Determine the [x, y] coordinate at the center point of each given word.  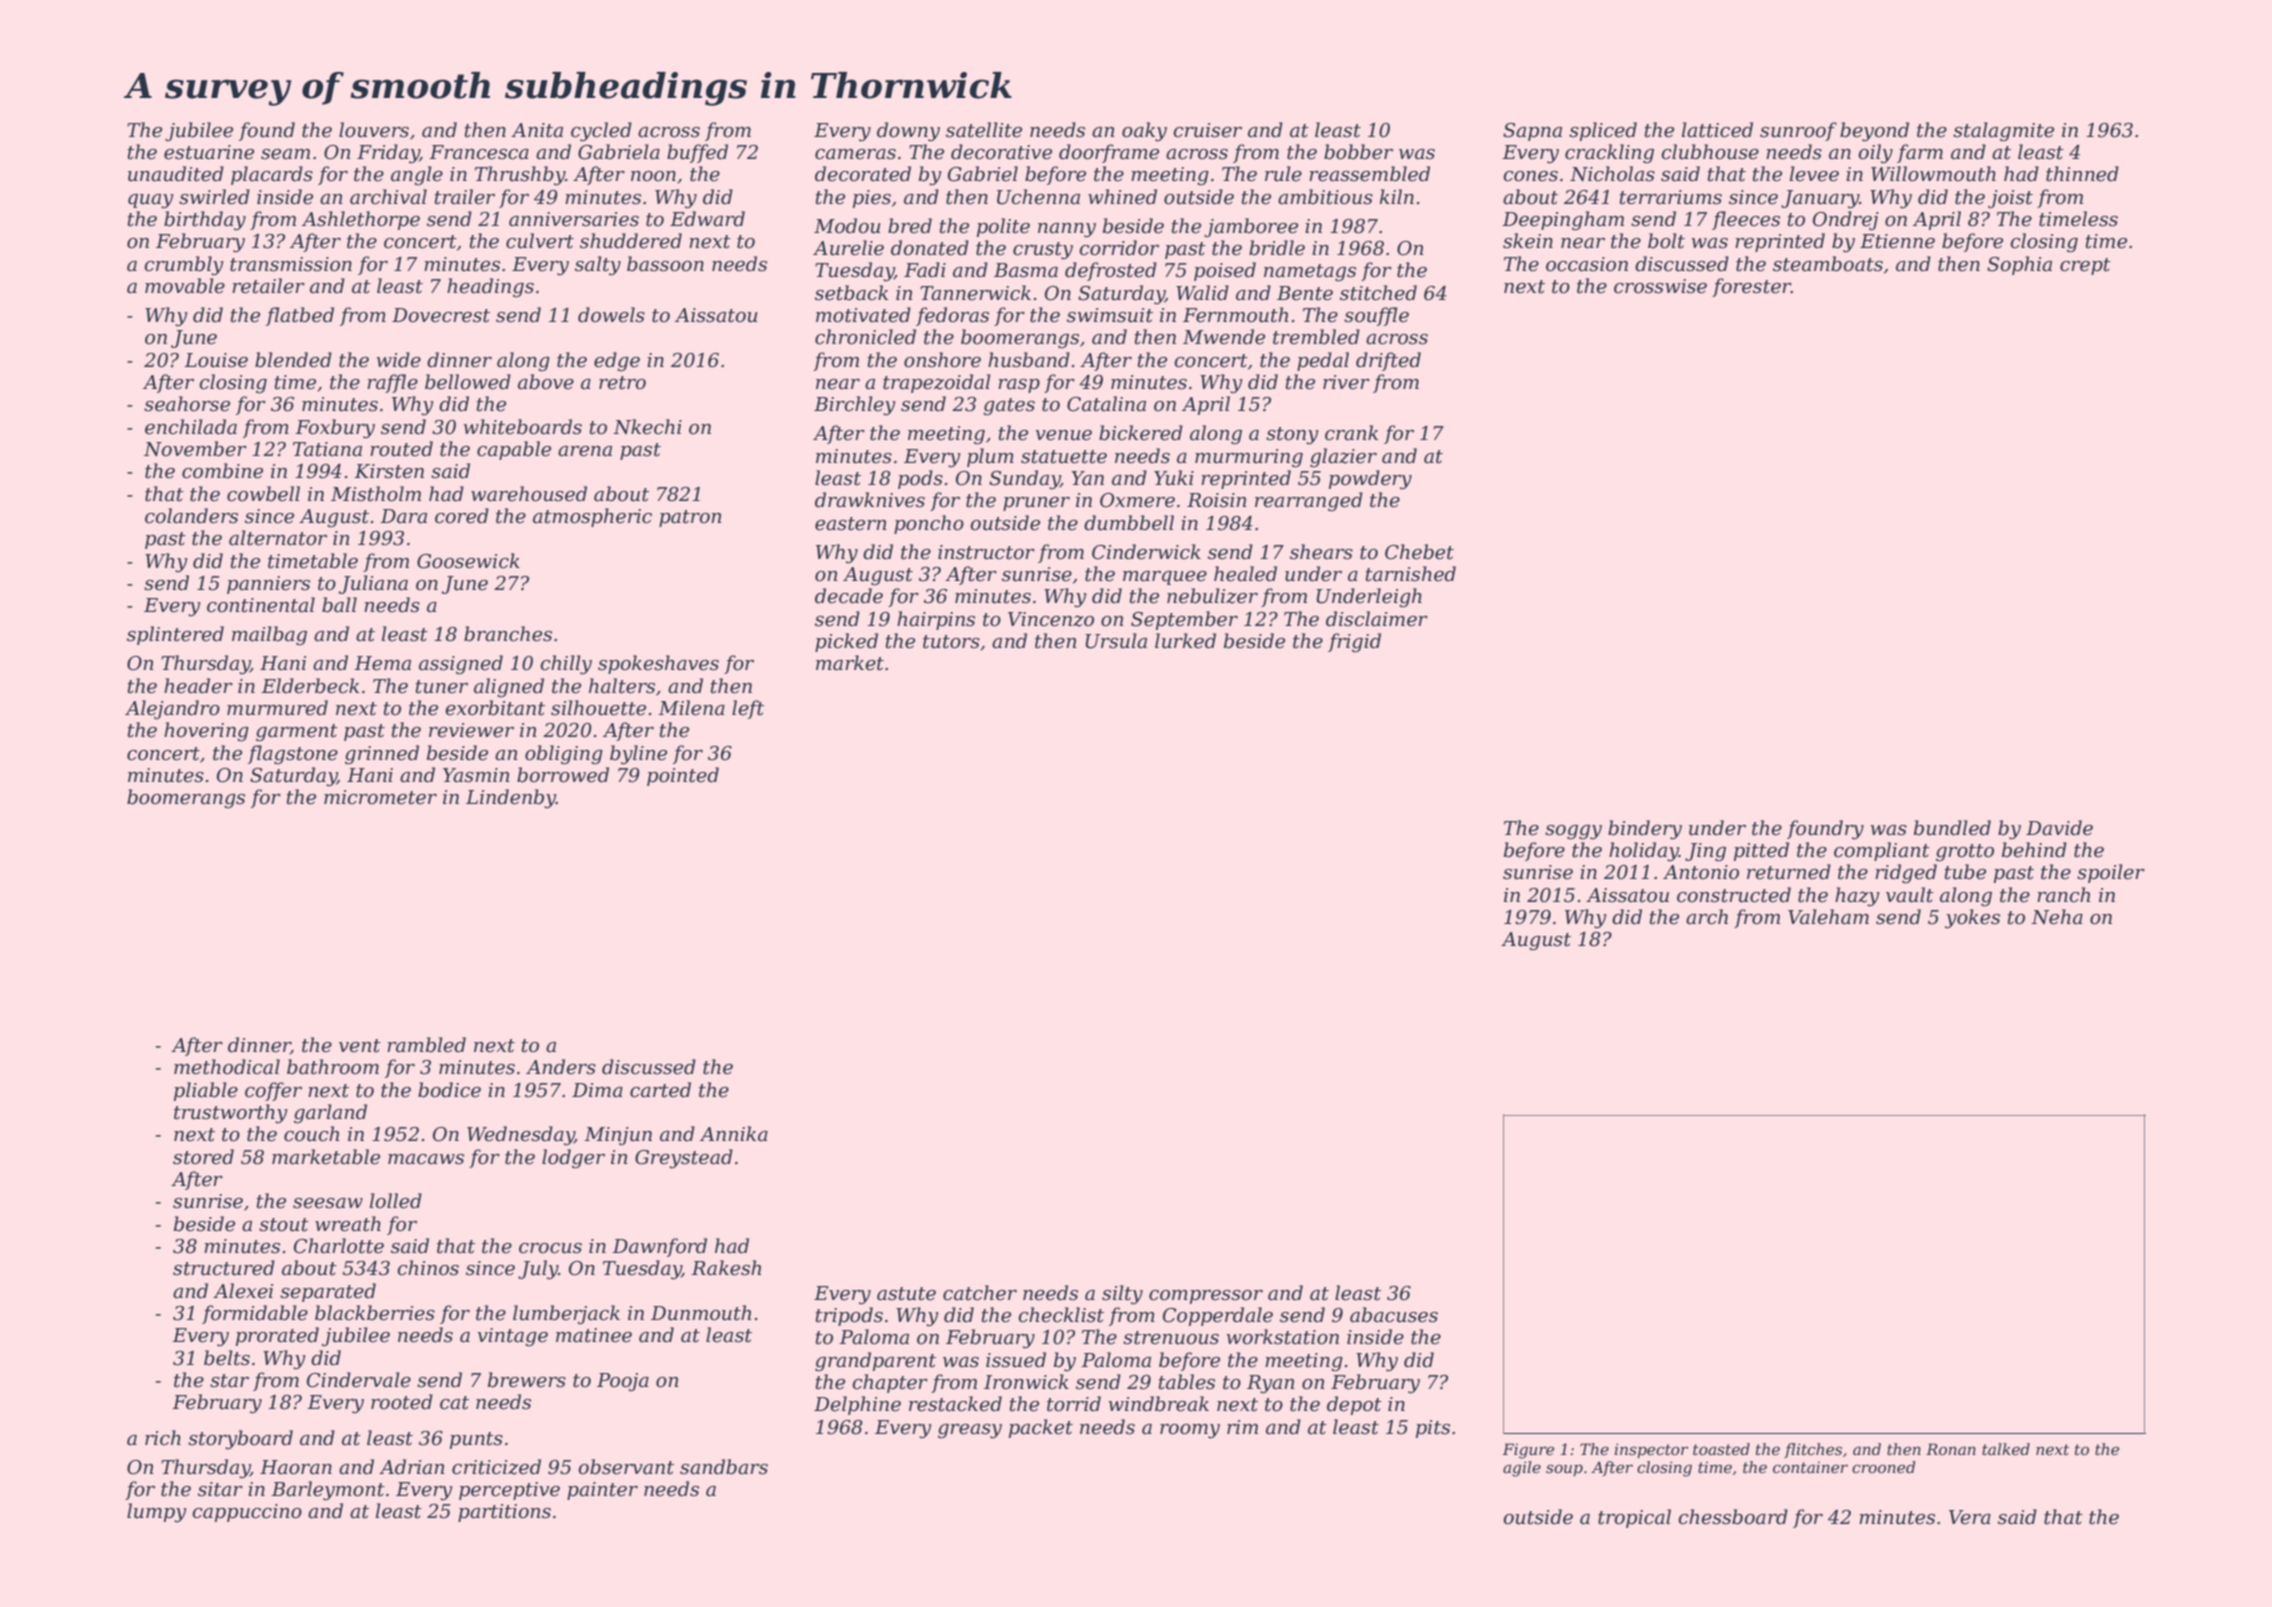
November [195, 449]
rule [1283, 174]
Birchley [855, 406]
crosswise [1660, 286]
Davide [2059, 828]
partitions [504, 1513]
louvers [374, 130]
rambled [426, 1045]
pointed [683, 776]
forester [1751, 287]
